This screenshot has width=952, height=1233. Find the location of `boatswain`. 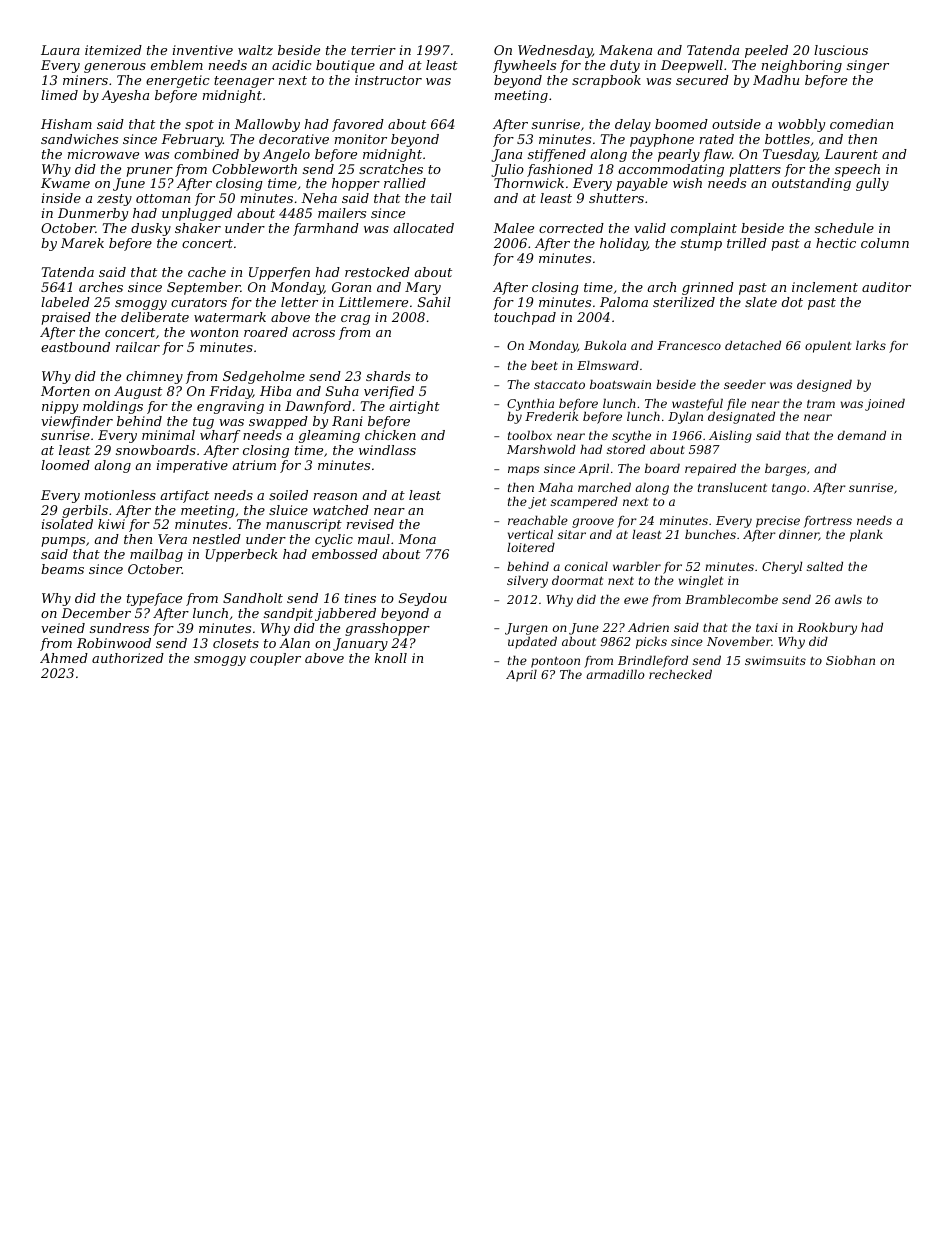

boatswain is located at coordinates (620, 384).
